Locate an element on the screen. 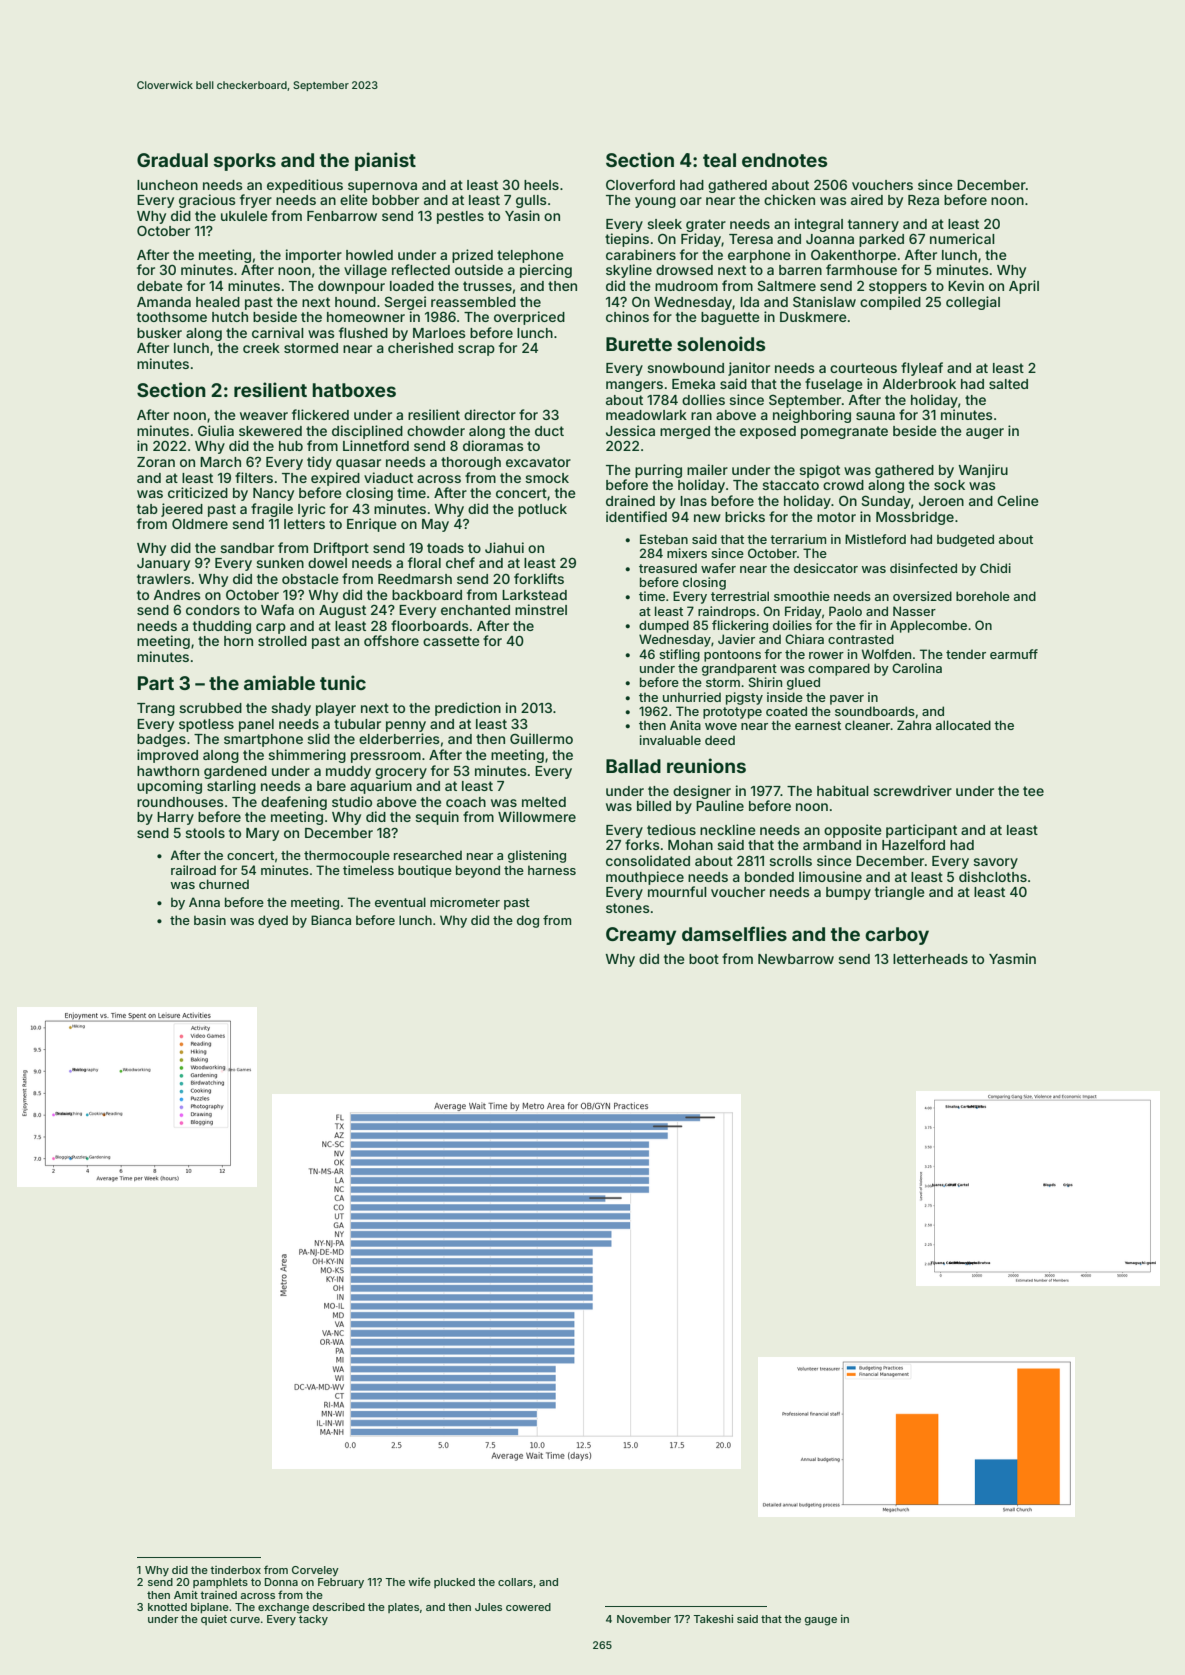 The image size is (1185, 1675). elderberries is located at coordinates (399, 738).
